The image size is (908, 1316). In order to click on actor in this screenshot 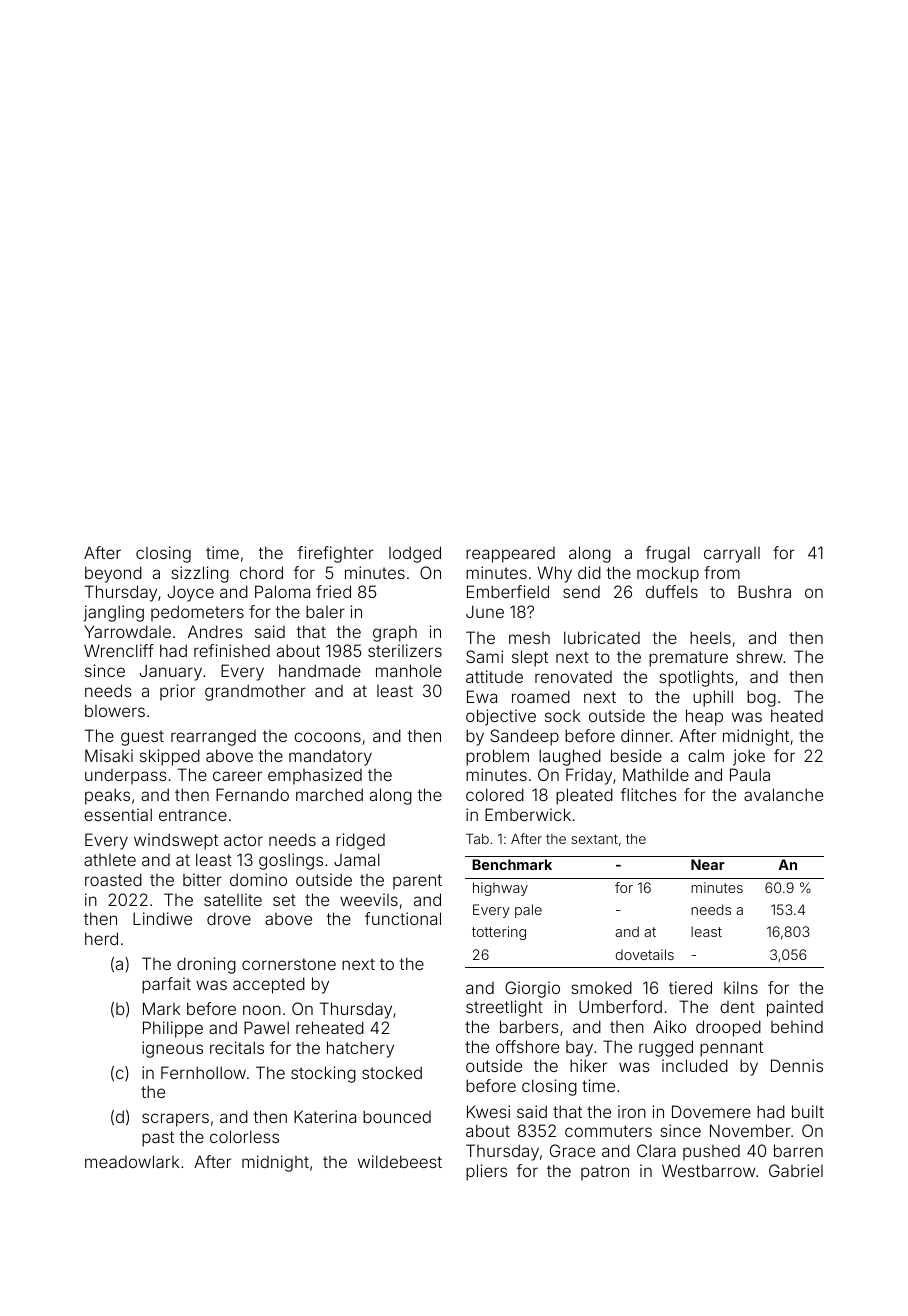, I will do `click(243, 840)`.
